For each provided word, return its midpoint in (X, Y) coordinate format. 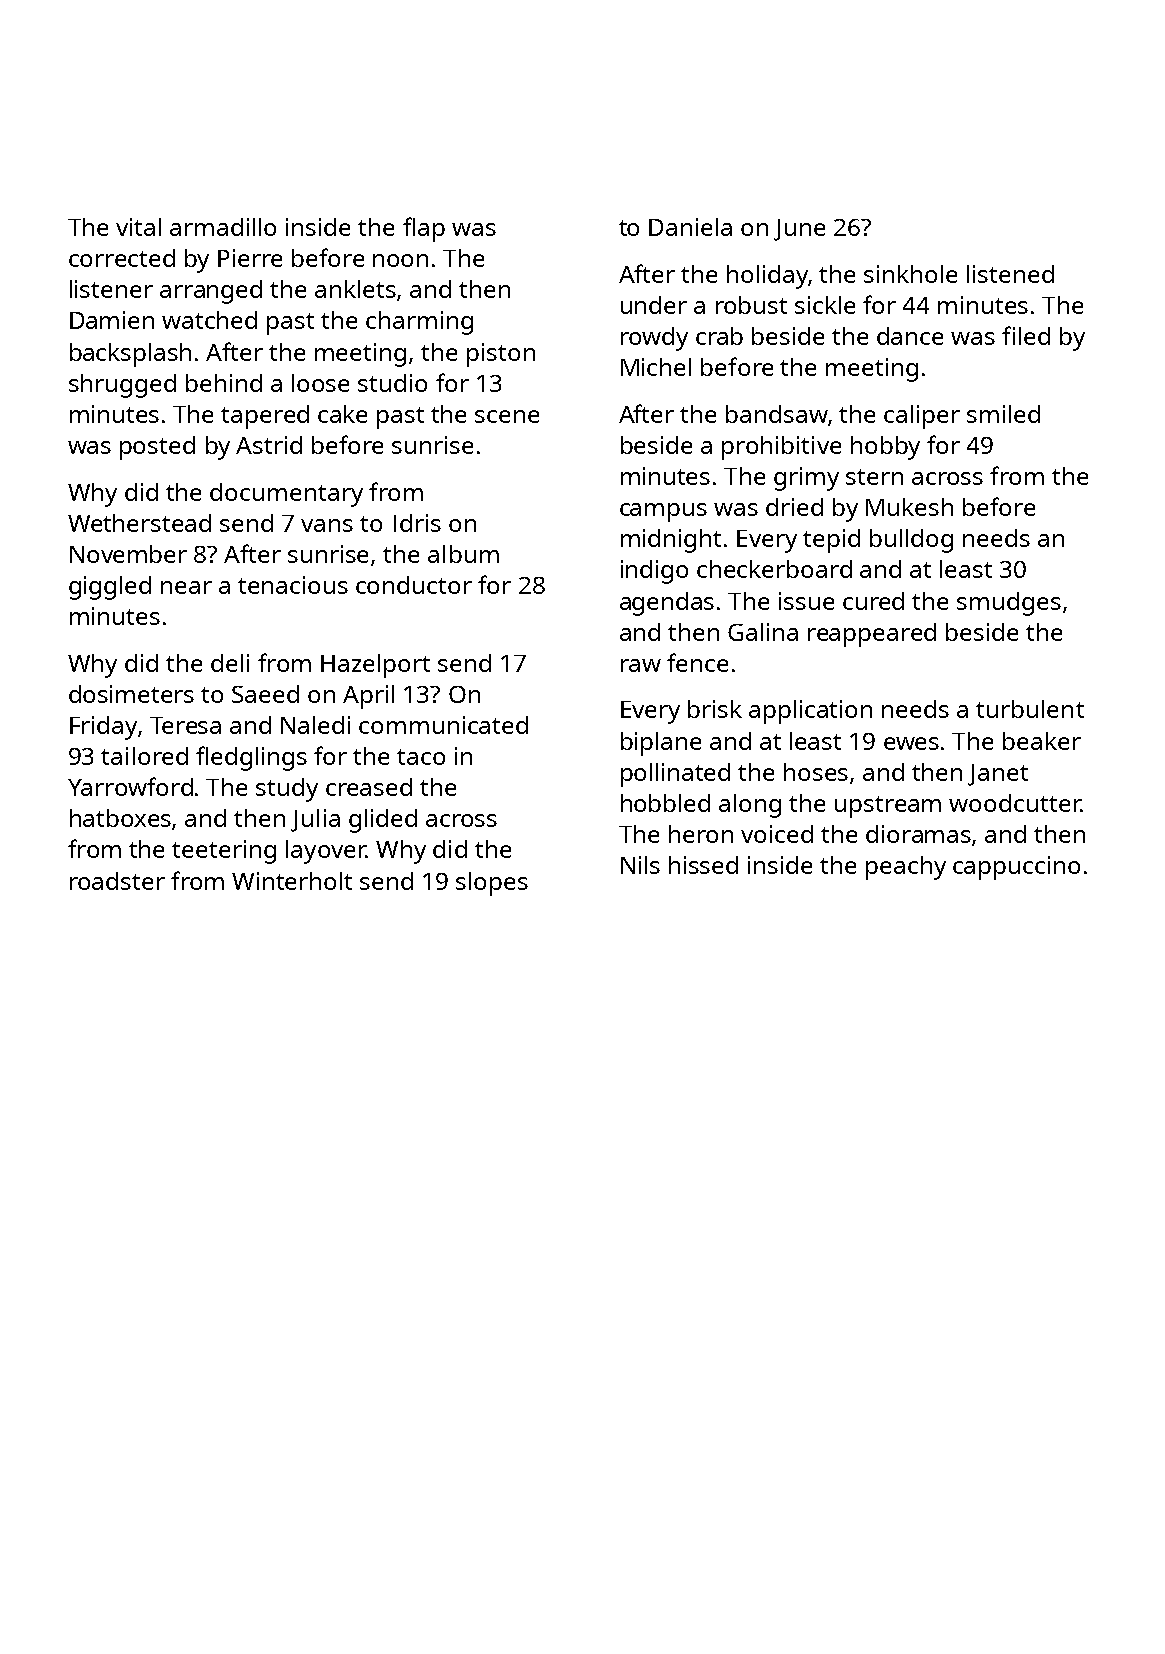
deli (230, 663)
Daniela (690, 227)
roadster (117, 881)
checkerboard (774, 569)
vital (138, 227)
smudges (1009, 604)
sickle (825, 305)
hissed (703, 865)
